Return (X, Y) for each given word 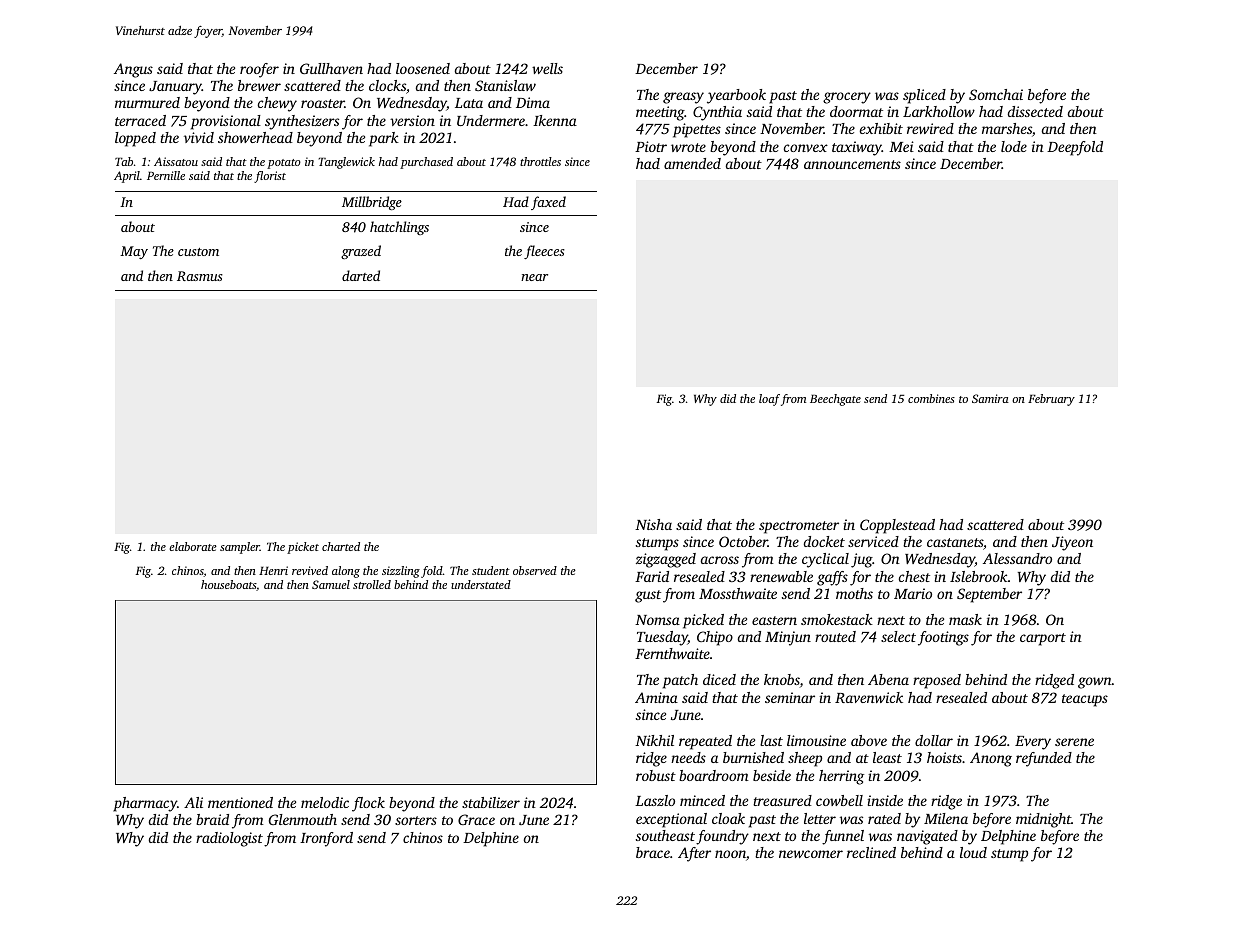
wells (547, 68)
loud (973, 852)
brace (653, 852)
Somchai (996, 94)
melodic (325, 802)
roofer (259, 70)
